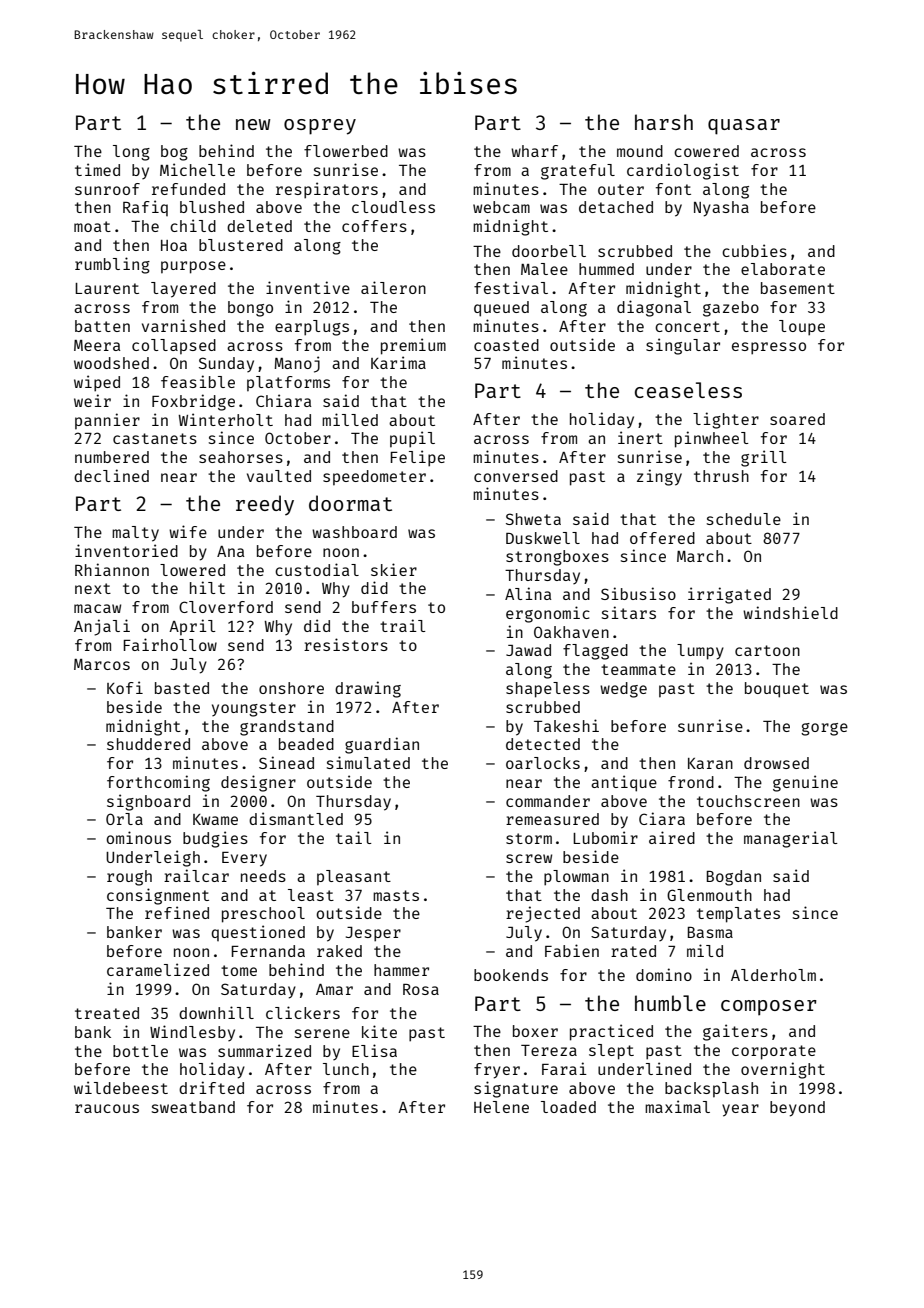  I want to click on raucous, so click(107, 1108).
